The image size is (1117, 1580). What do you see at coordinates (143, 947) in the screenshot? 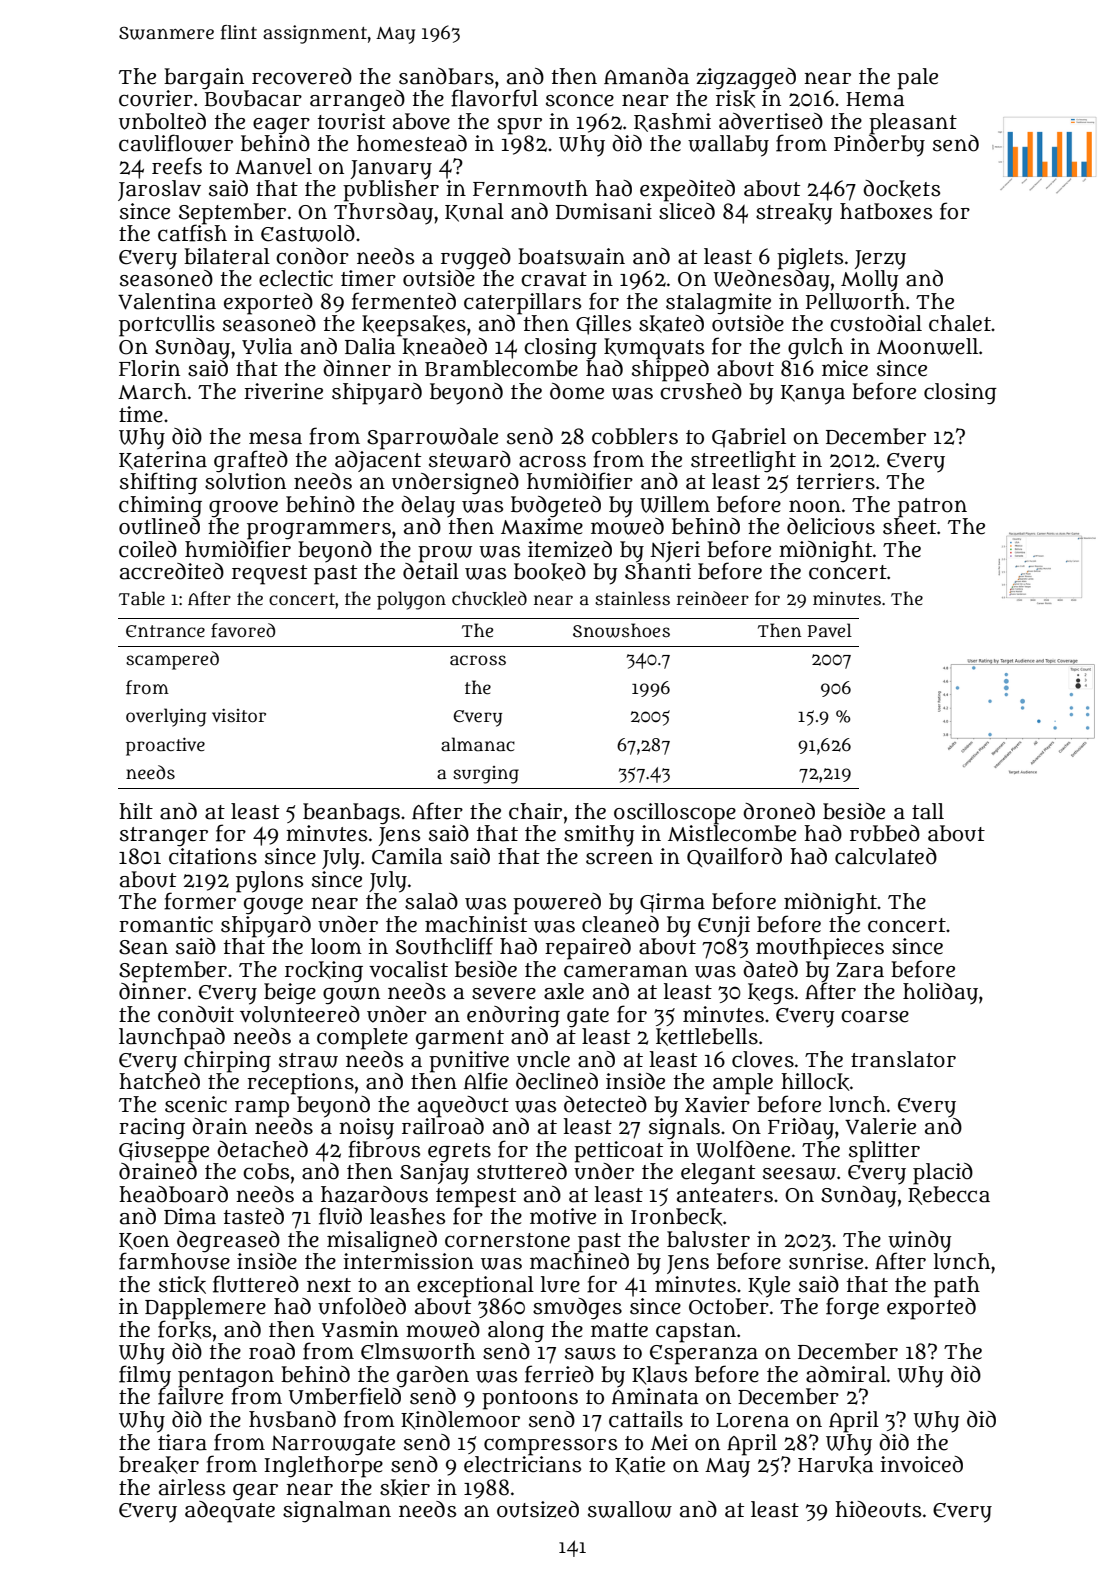
I see `Sean` at bounding box center [143, 947].
